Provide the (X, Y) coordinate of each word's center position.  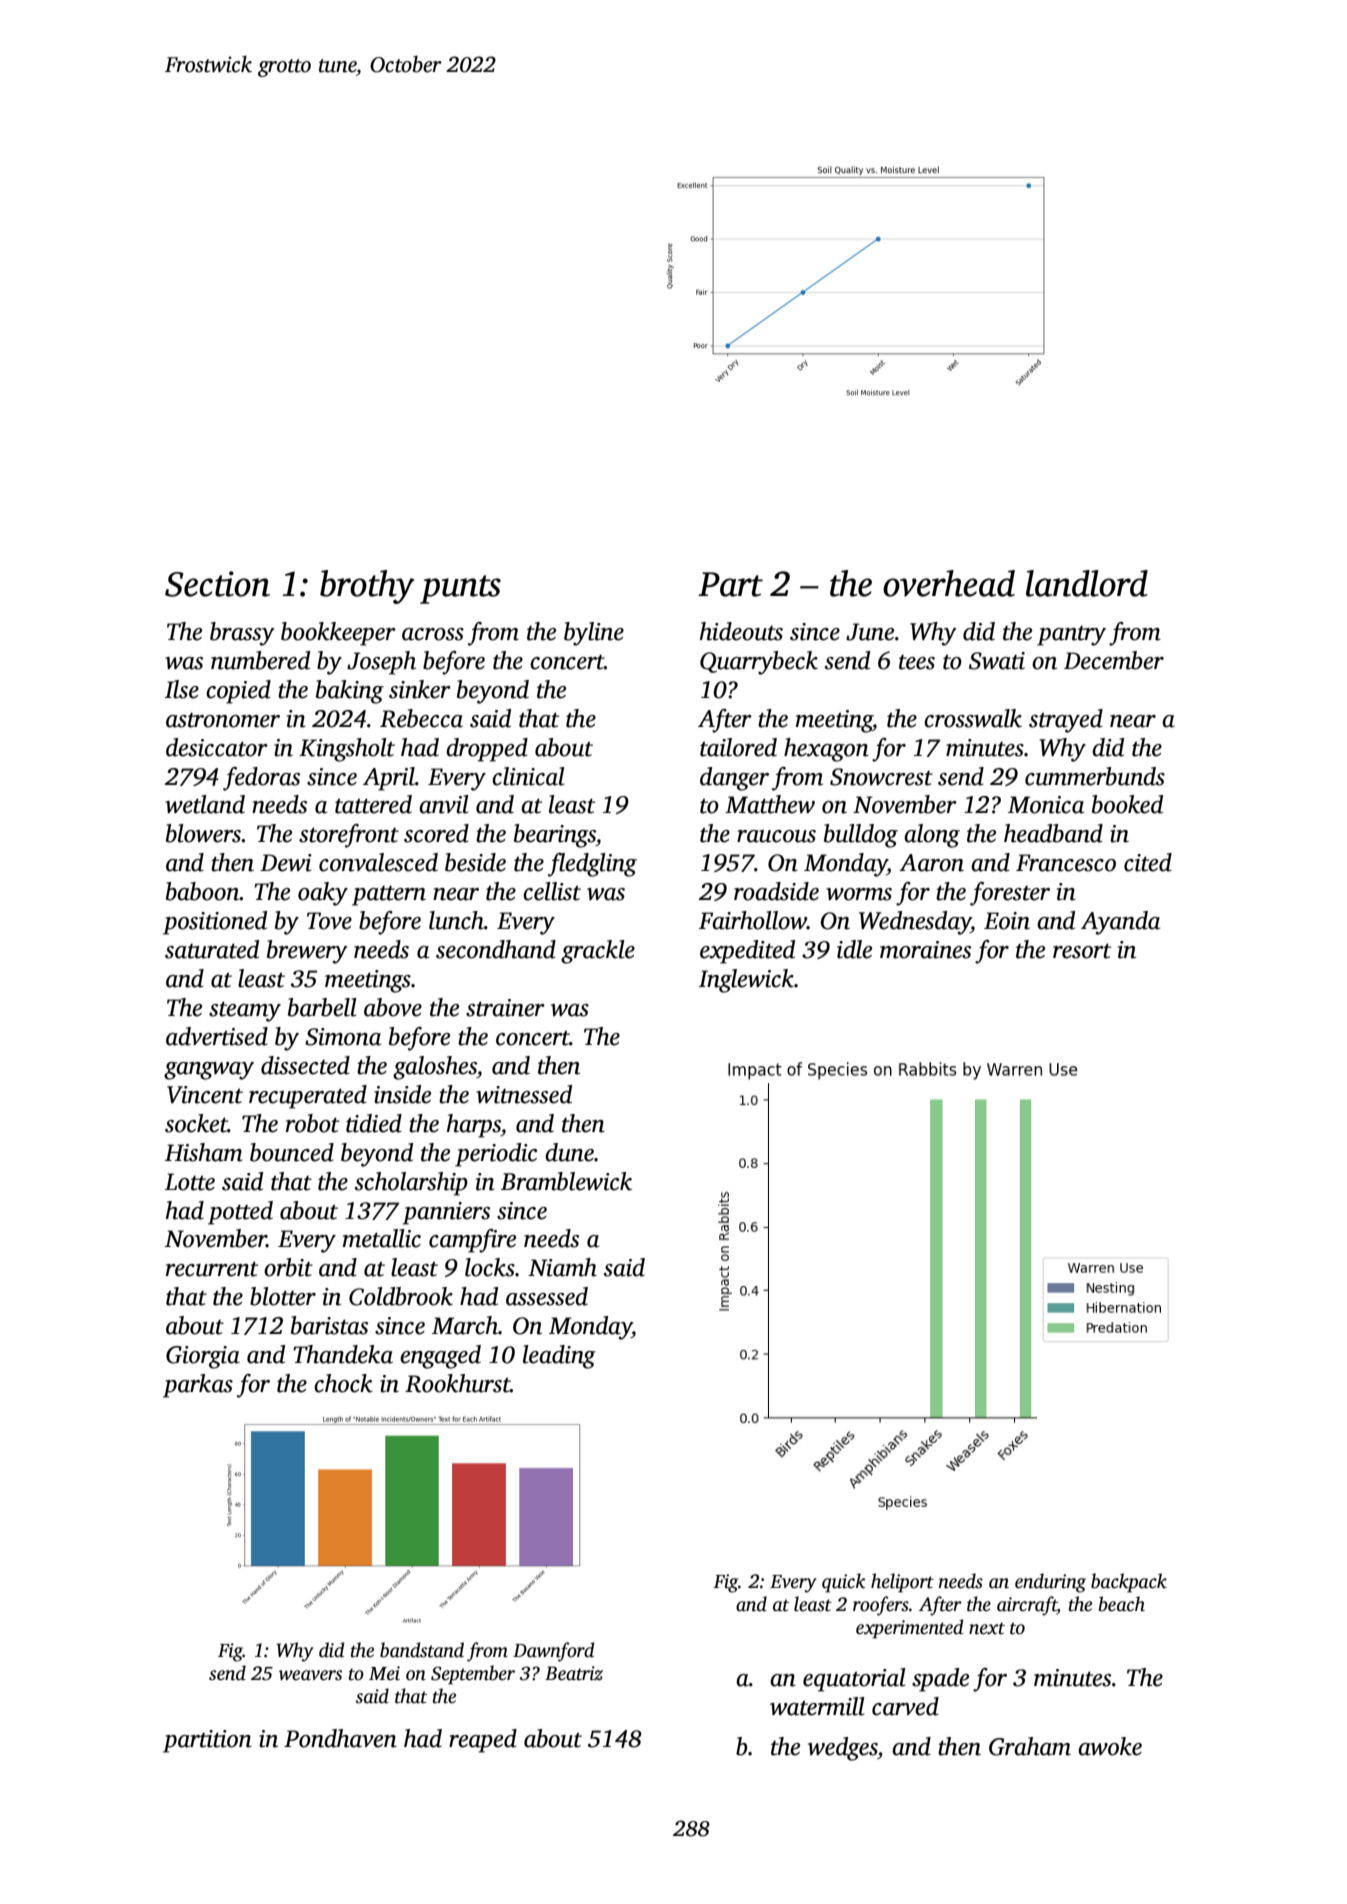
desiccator (217, 747)
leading (559, 1357)
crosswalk (973, 718)
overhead (949, 583)
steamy (245, 1011)
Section (217, 584)
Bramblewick (566, 1181)
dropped (487, 750)
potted (240, 1213)
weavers (310, 1675)
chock (343, 1383)
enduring (1050, 1583)
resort (1082, 951)
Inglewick (746, 981)
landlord (1087, 583)
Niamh (562, 1267)
